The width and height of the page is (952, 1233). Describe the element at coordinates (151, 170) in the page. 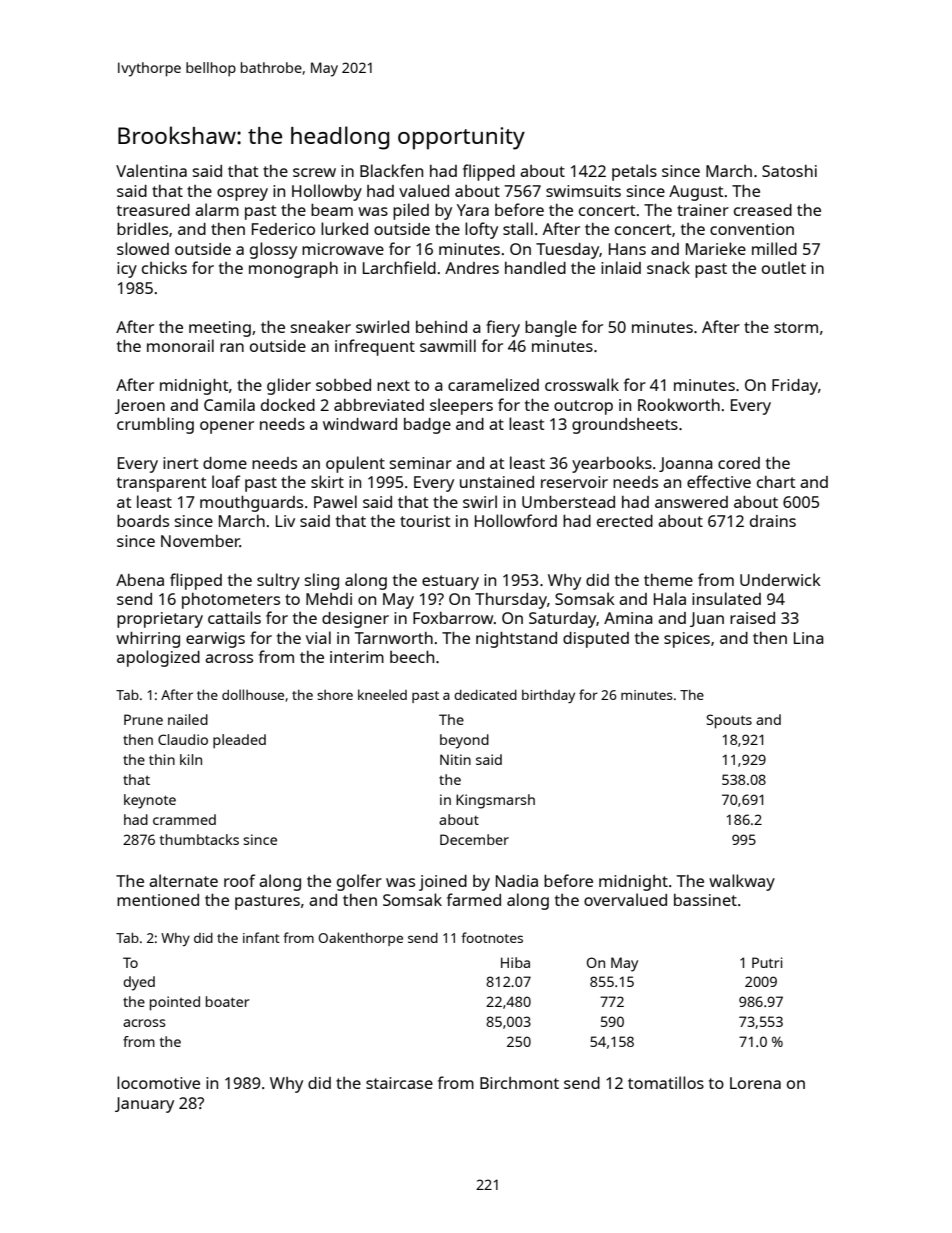

I see `Valentina` at that location.
